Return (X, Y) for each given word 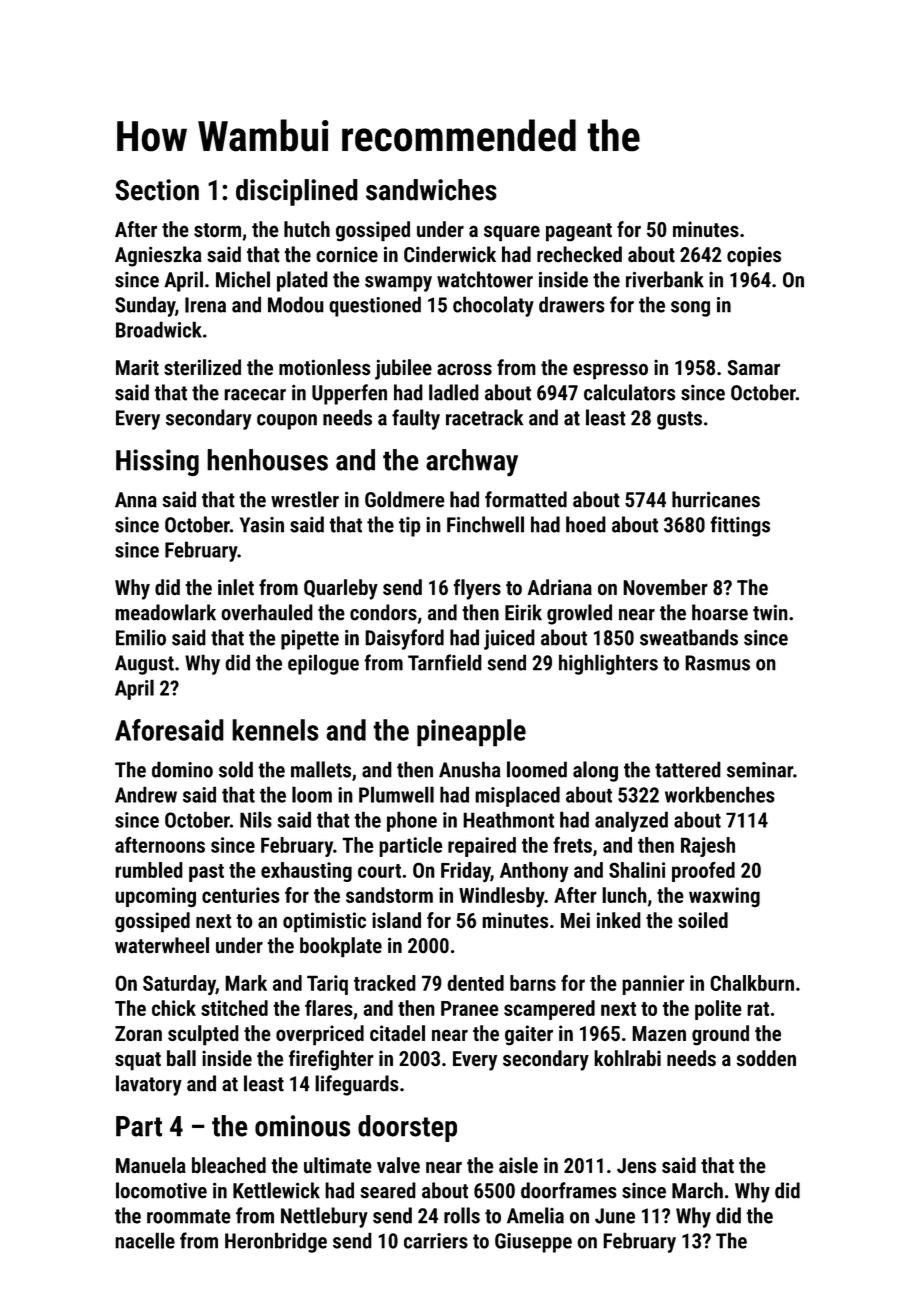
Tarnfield (445, 662)
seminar (760, 770)
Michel (243, 279)
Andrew (146, 794)
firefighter (331, 1060)
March (697, 1190)
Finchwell (485, 524)
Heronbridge (276, 1242)
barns (533, 983)
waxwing (724, 897)
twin (770, 612)
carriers (436, 1241)
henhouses (267, 460)
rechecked (579, 254)
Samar (754, 368)
